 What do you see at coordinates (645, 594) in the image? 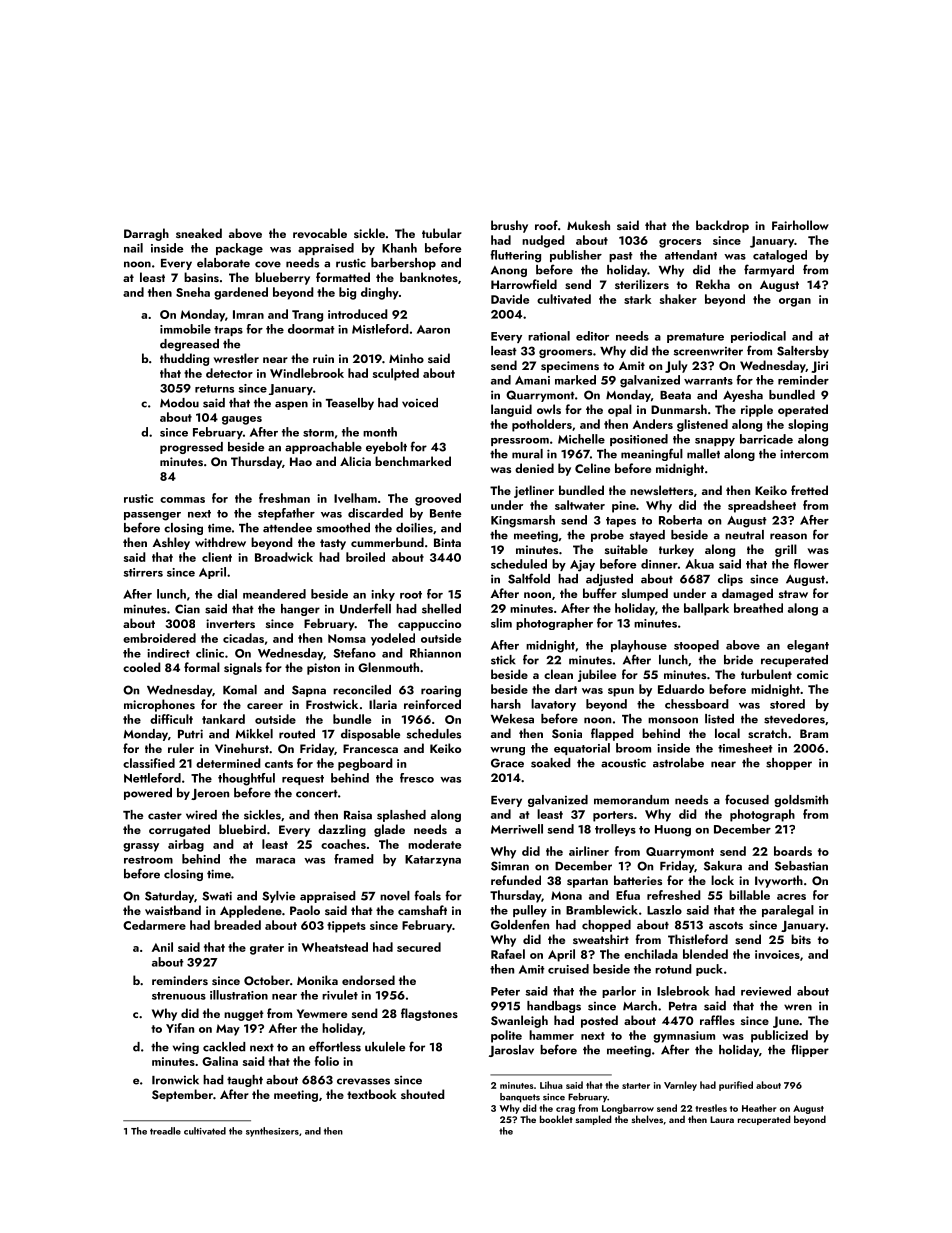
I see `slumped` at bounding box center [645, 594].
